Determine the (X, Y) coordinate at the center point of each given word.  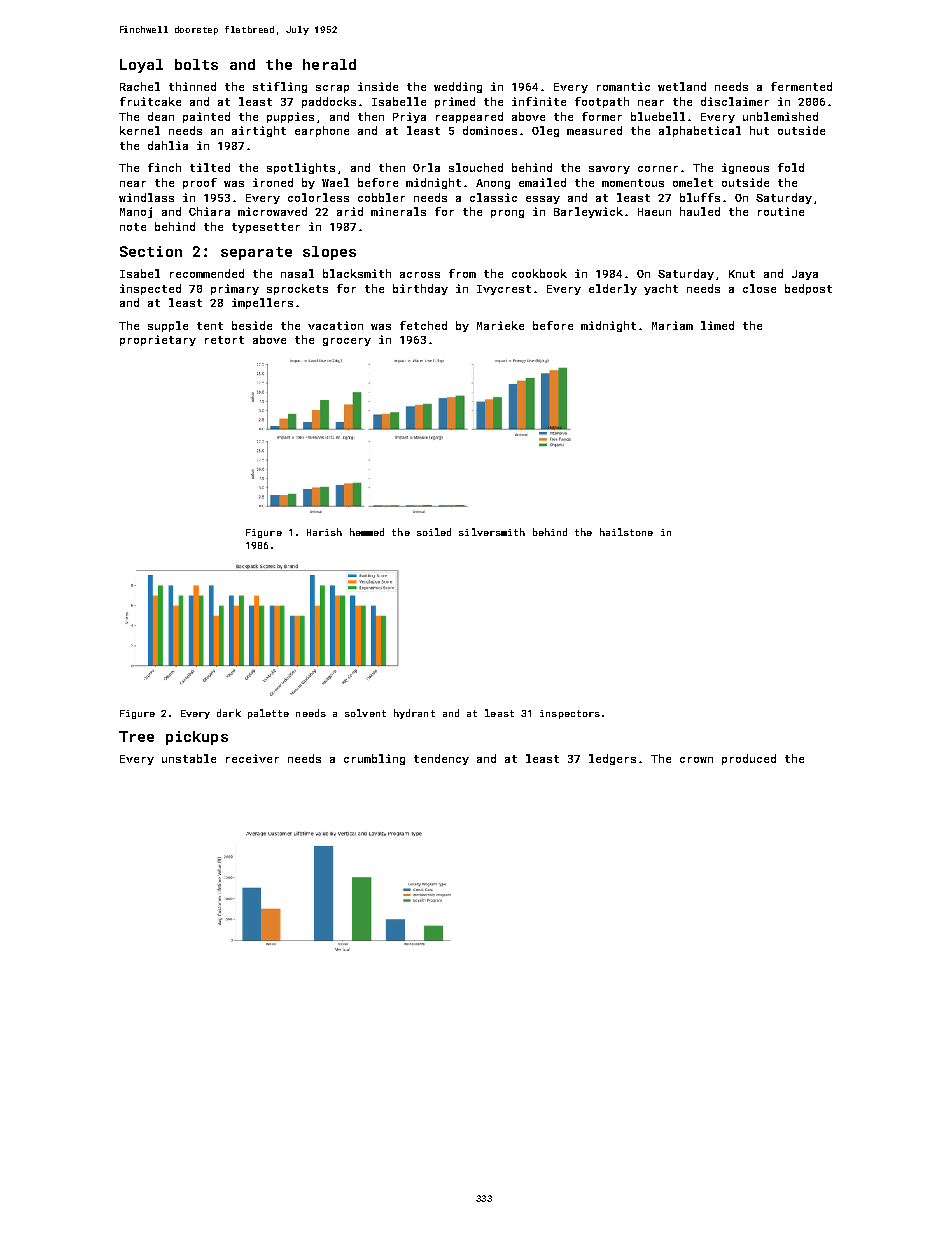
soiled (434, 532)
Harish (324, 532)
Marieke (500, 325)
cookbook (539, 273)
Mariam (672, 325)
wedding (458, 87)
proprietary (158, 340)
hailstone (626, 532)
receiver (252, 758)
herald (329, 64)
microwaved (272, 211)
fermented (801, 86)
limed (717, 325)
